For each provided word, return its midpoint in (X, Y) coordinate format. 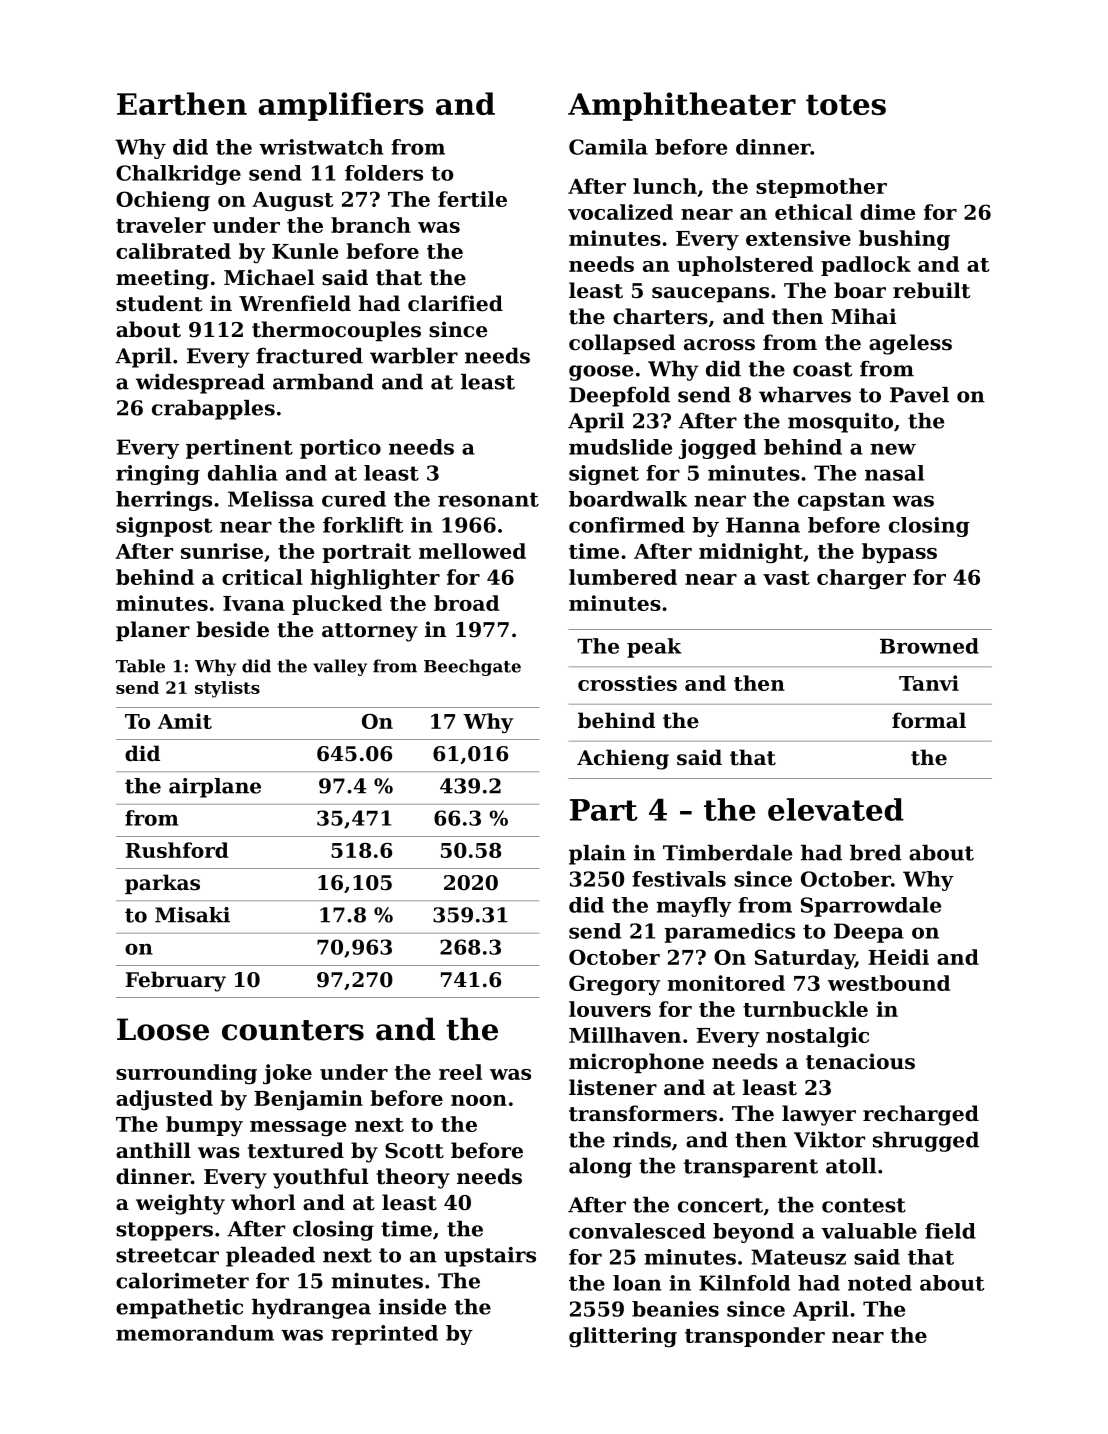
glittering (623, 1337)
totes (846, 105)
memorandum (195, 1333)
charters (660, 316)
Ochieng (163, 201)
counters (293, 1030)
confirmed (627, 525)
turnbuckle (805, 1009)
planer (153, 631)
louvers (610, 1009)
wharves (805, 395)
